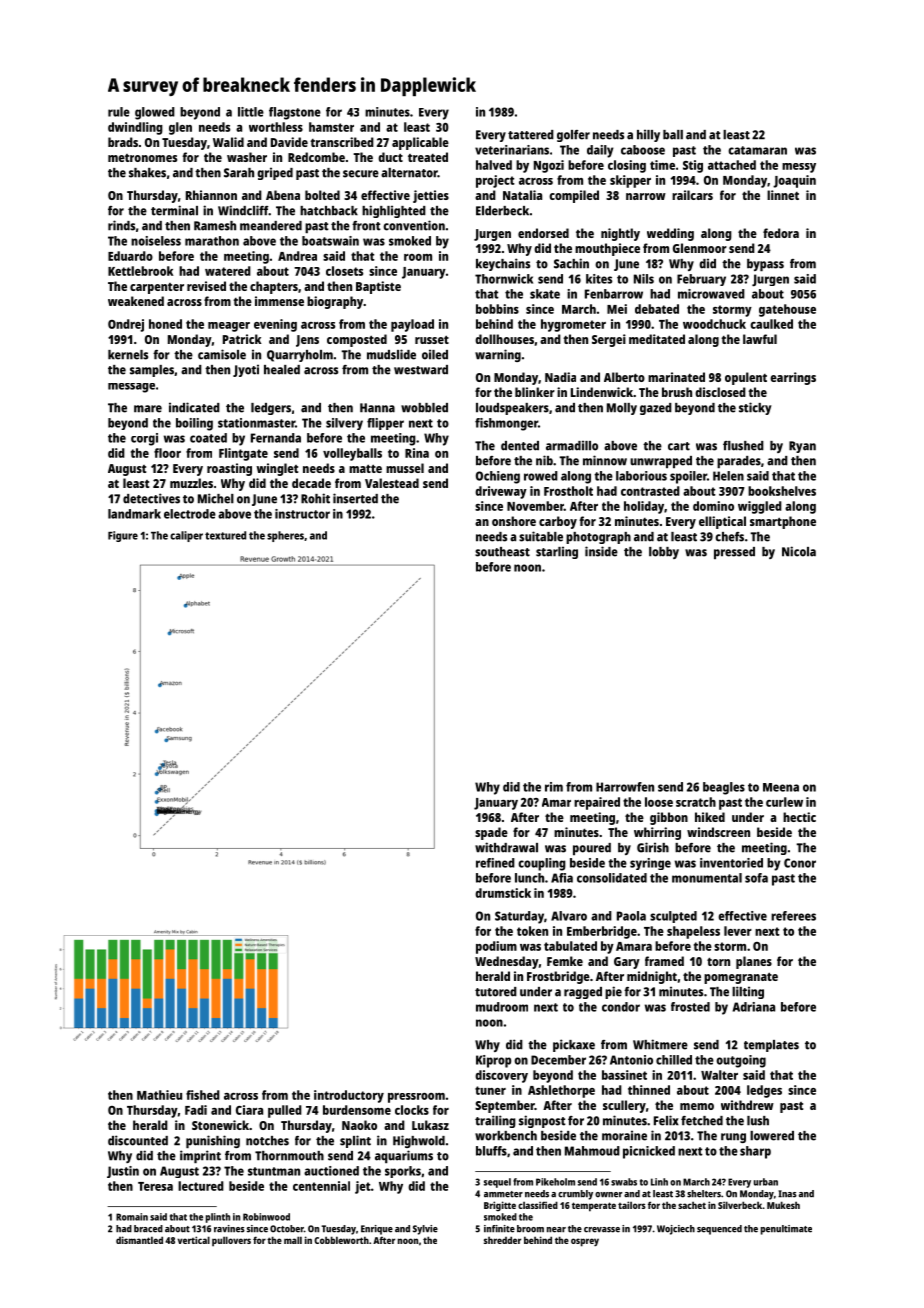 Image resolution: width=924 pixels, height=1308 pixels. What do you see at coordinates (123, 536) in the screenshot?
I see `Figure` at bounding box center [123, 536].
